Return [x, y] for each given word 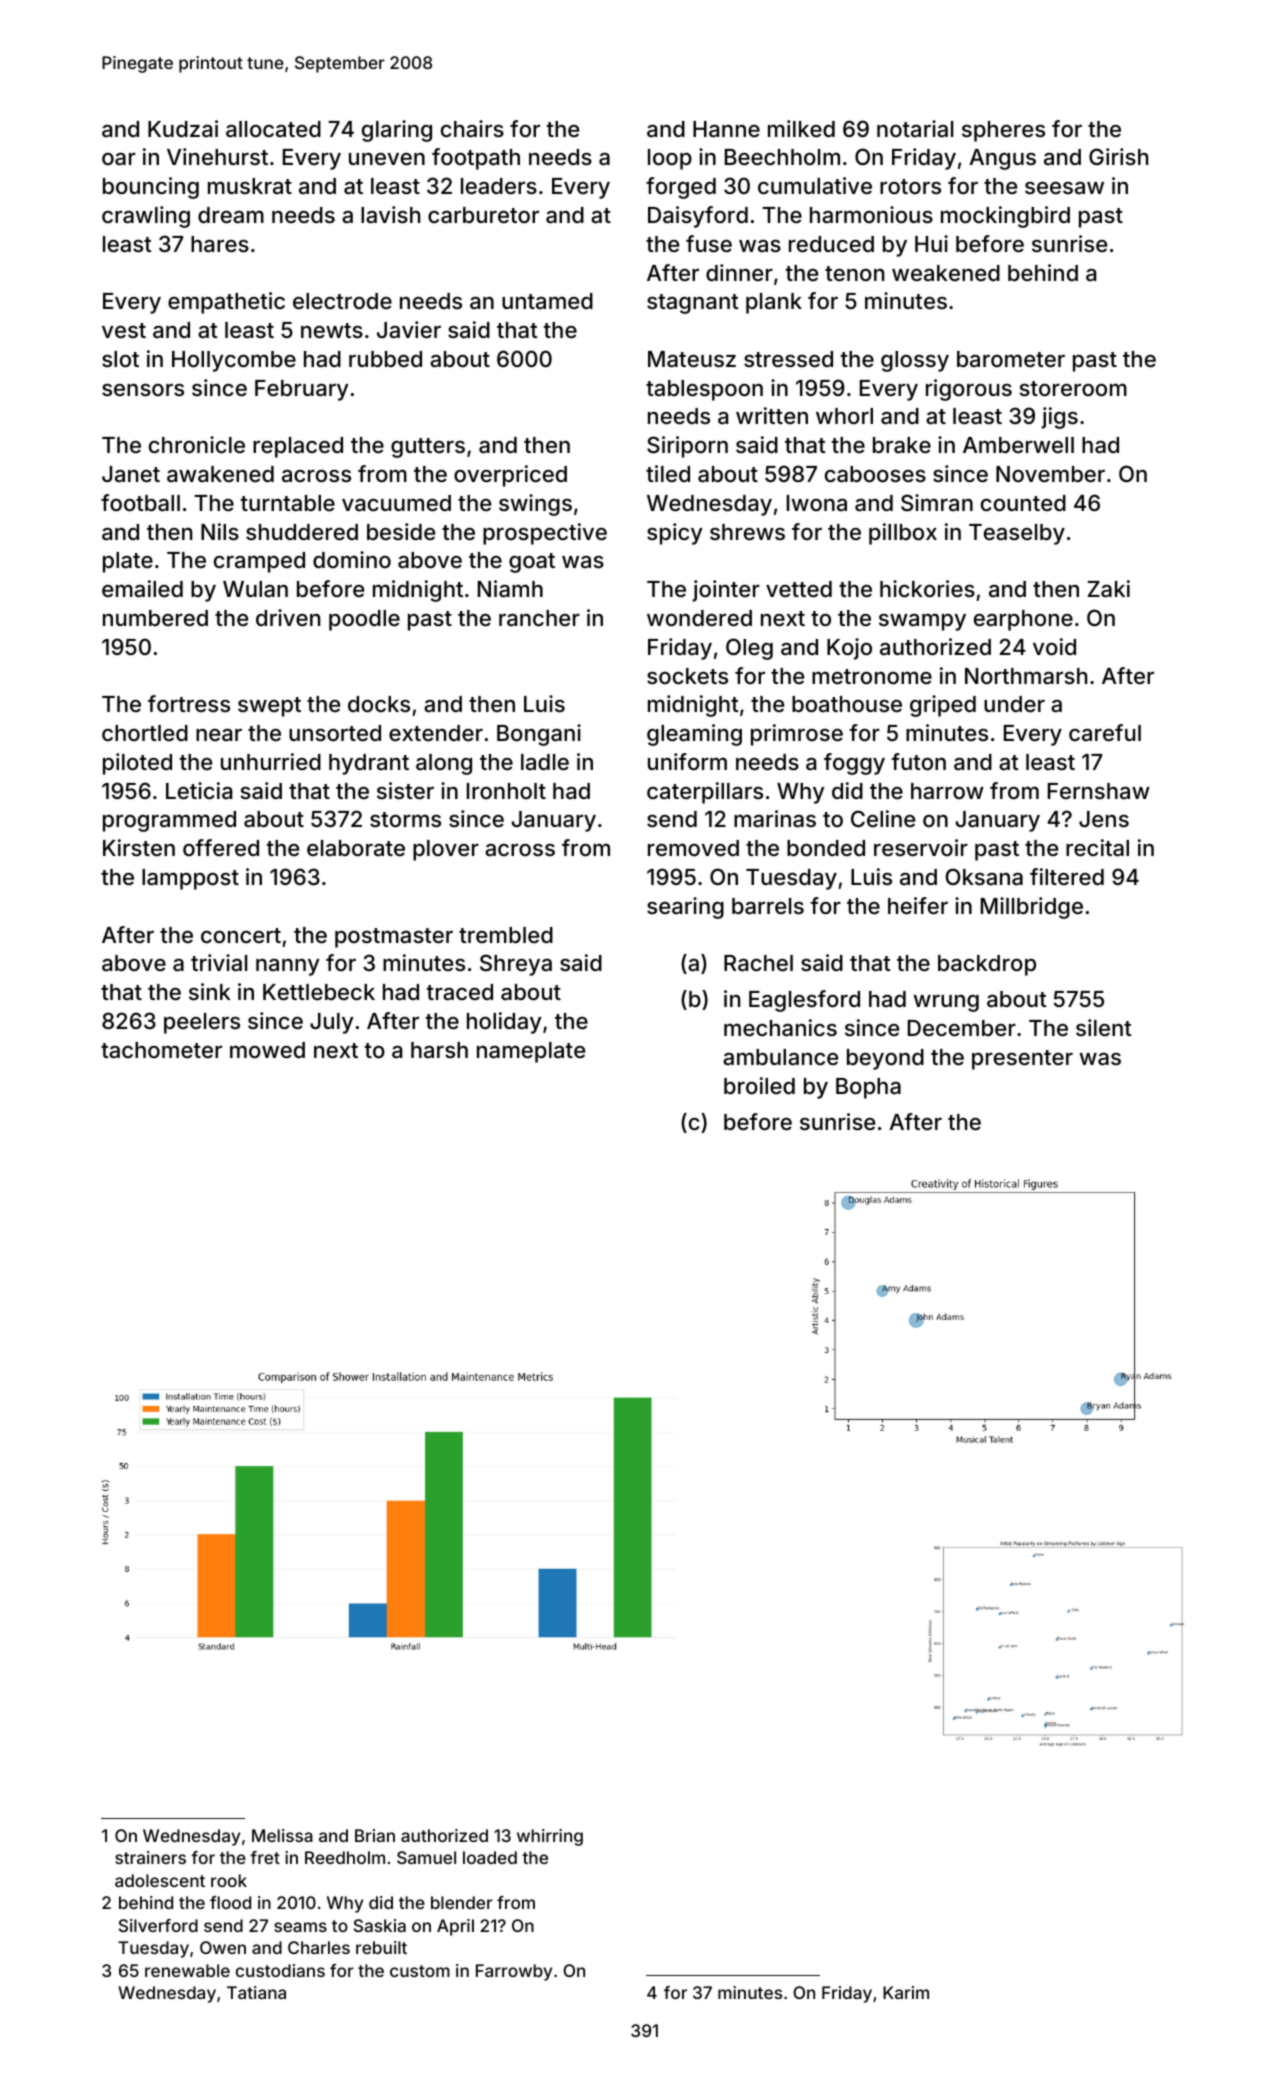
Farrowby [514, 1972]
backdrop [987, 965]
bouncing [151, 188]
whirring [550, 1837]
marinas [775, 819]
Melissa [282, 1835]
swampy [922, 622]
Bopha [868, 1088]
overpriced [510, 476]
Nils [220, 531]
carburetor [483, 215]
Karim [906, 1992]
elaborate [356, 848]
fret [265, 1857]
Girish [1118, 156]
